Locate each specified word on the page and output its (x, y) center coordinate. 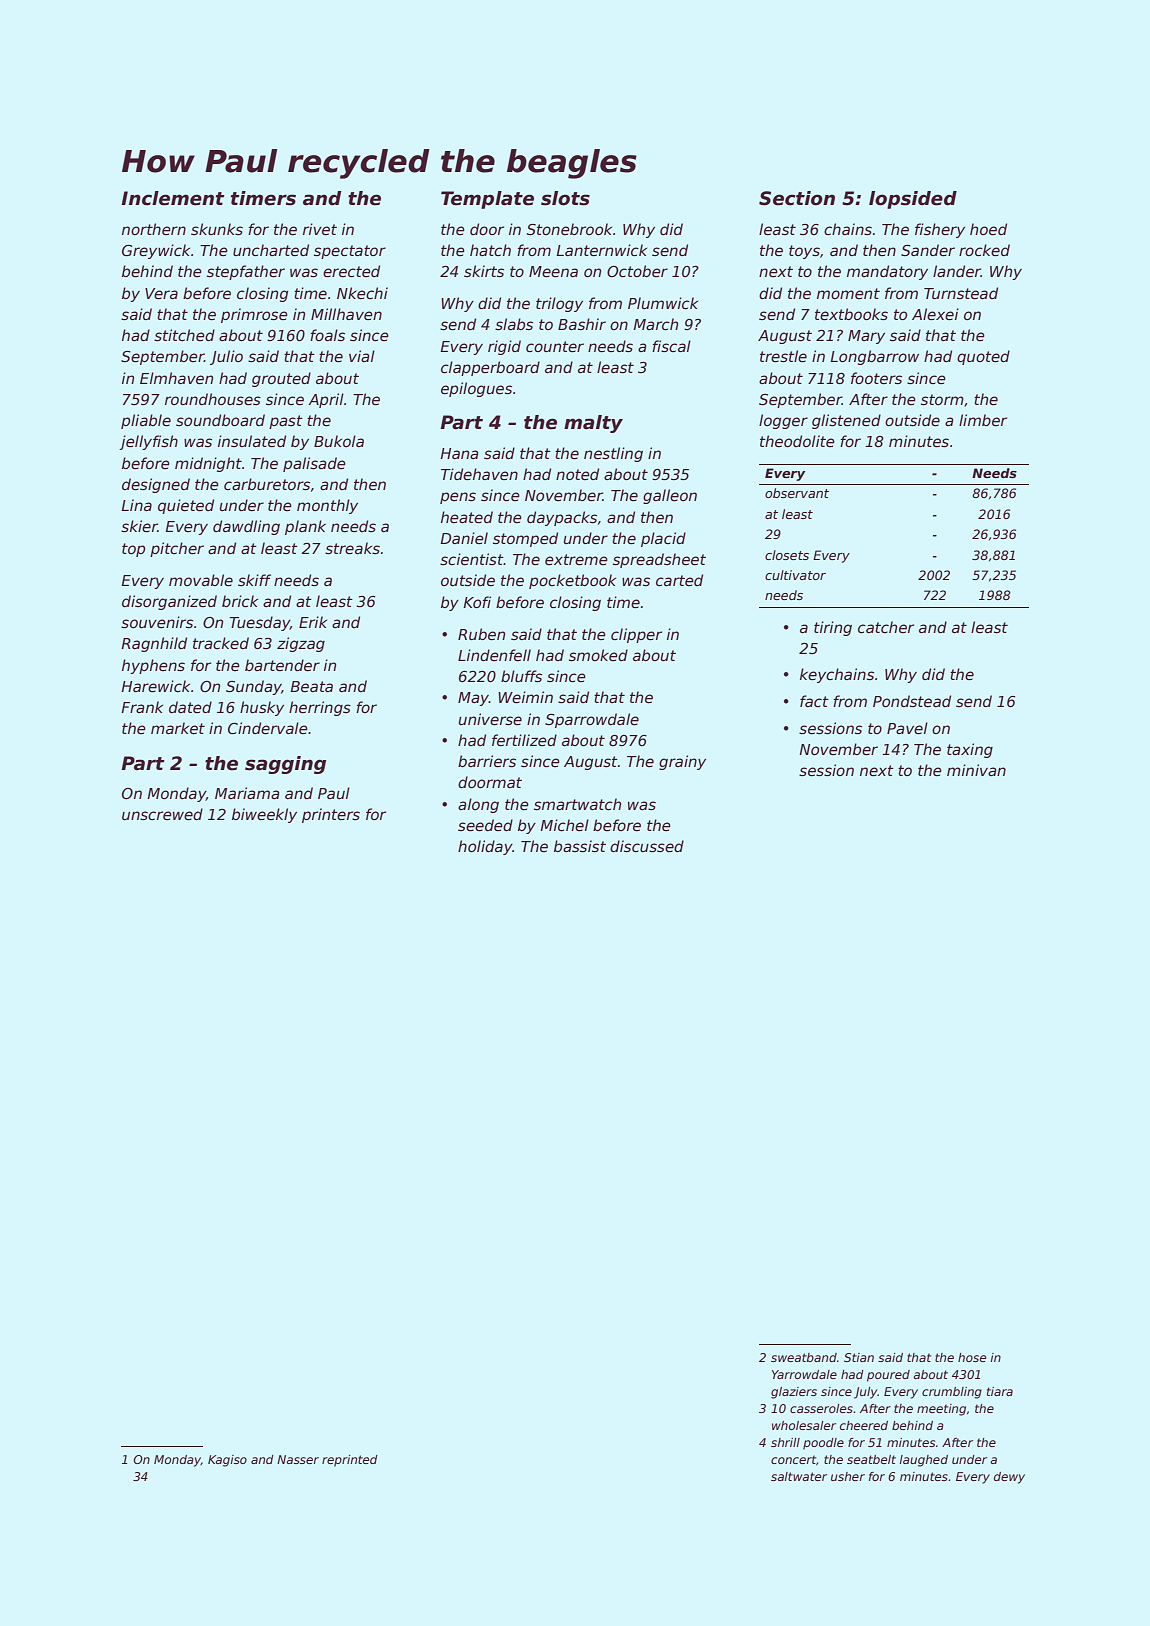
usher (848, 1476)
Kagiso (227, 1461)
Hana (459, 453)
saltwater (799, 1476)
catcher (886, 627)
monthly (327, 506)
